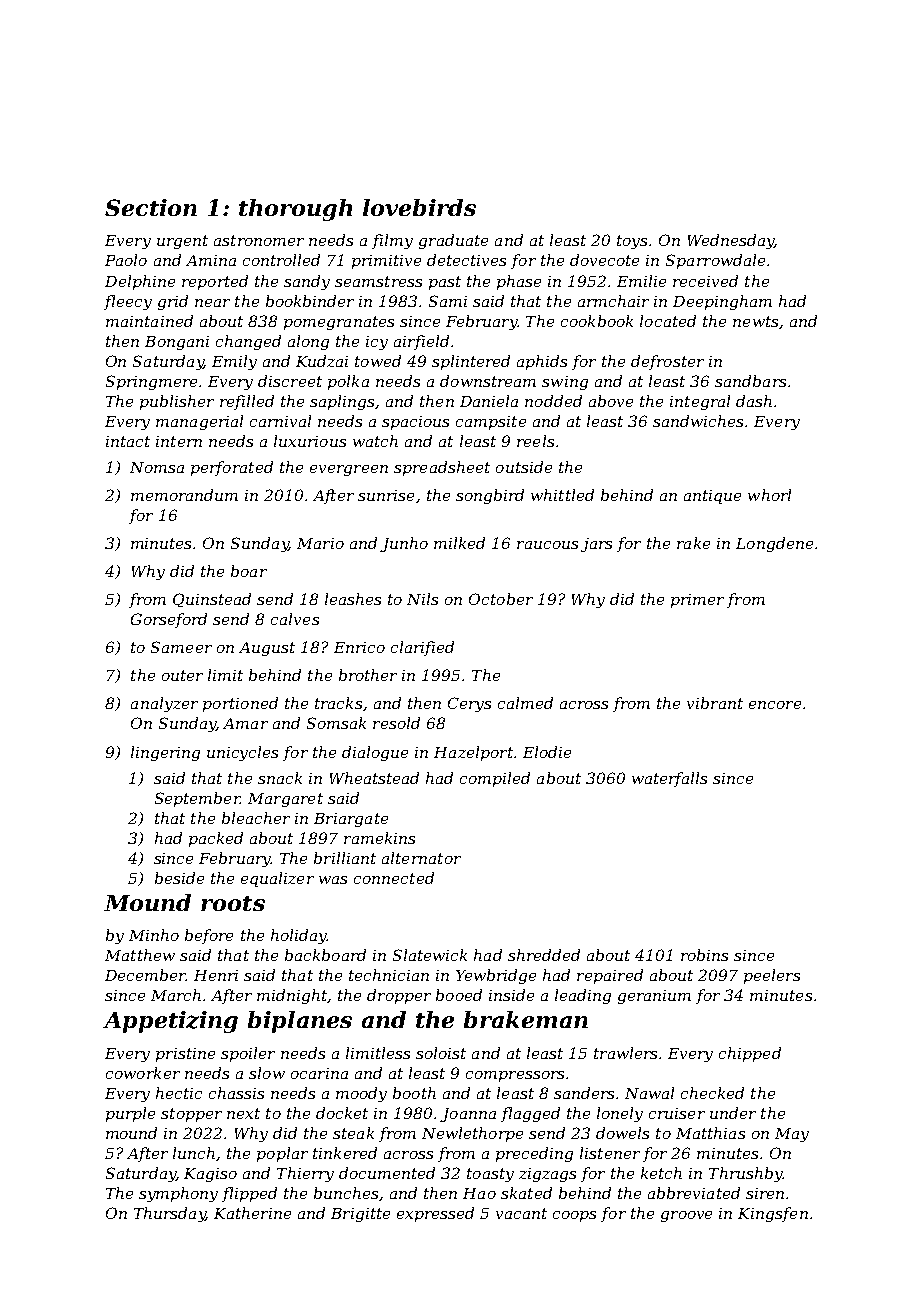 The image size is (924, 1308). What do you see at coordinates (697, 601) in the image?
I see `primer` at bounding box center [697, 601].
